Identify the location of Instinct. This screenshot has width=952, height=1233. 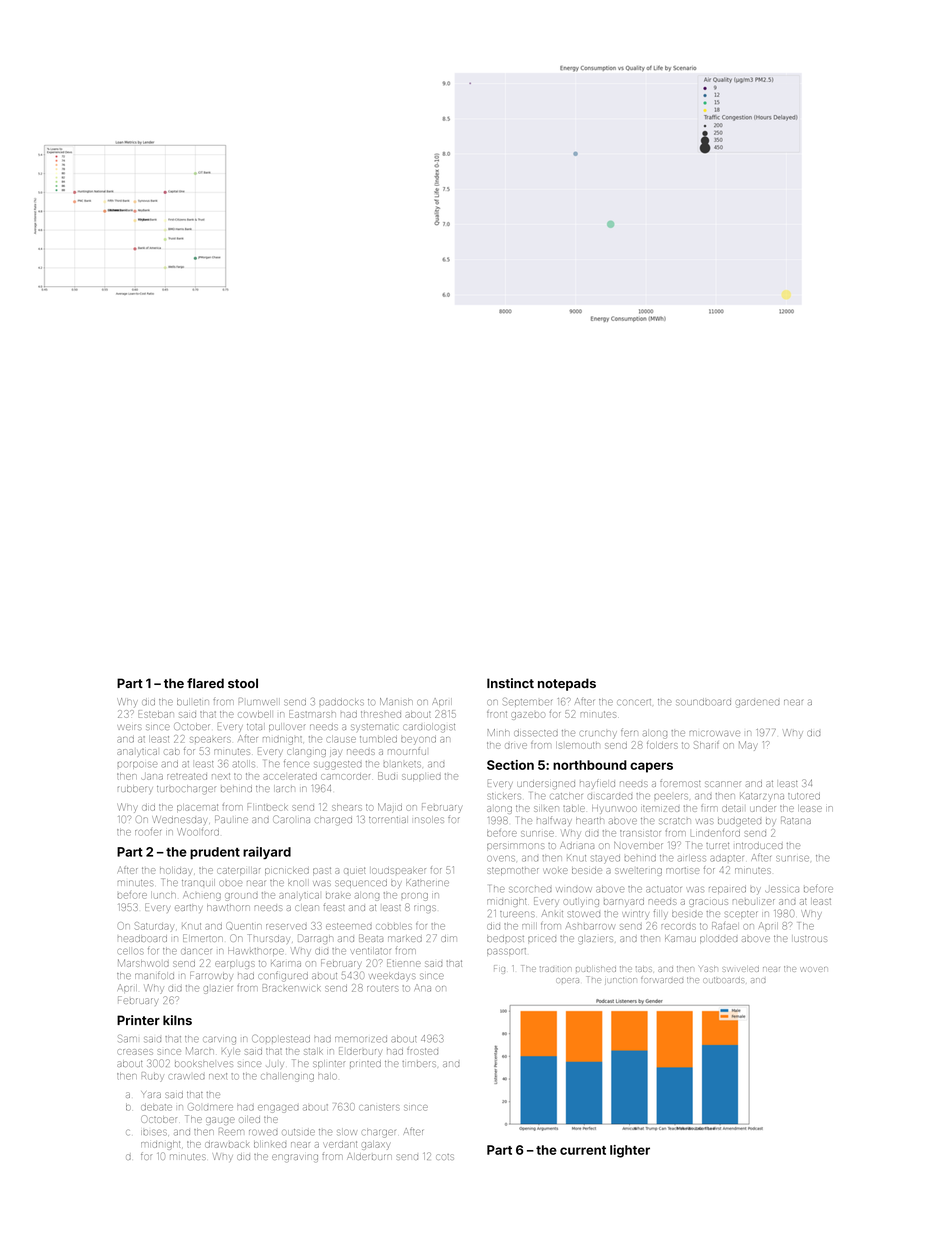
(510, 683).
